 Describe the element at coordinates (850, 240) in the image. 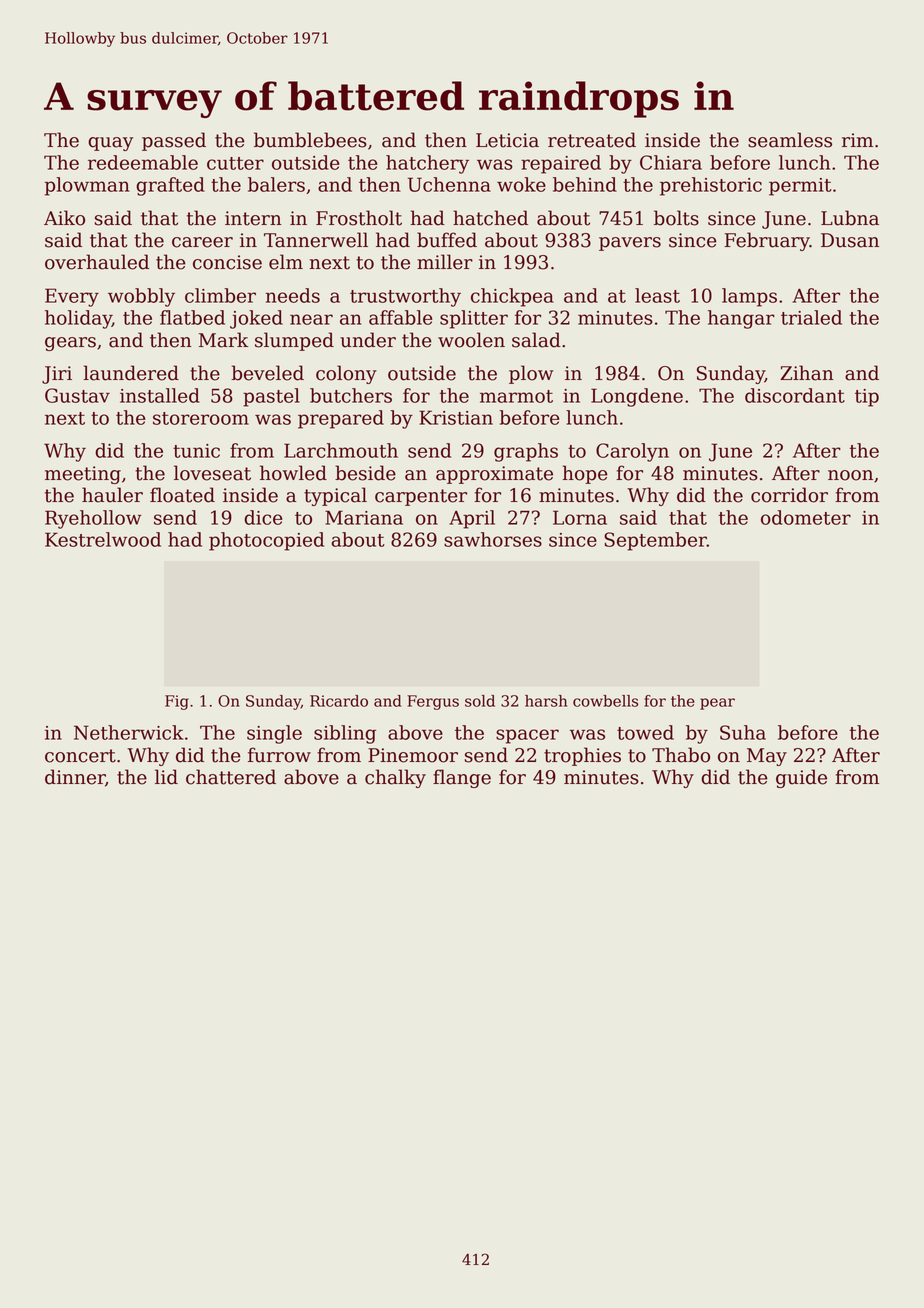

I see `Dusan` at that location.
